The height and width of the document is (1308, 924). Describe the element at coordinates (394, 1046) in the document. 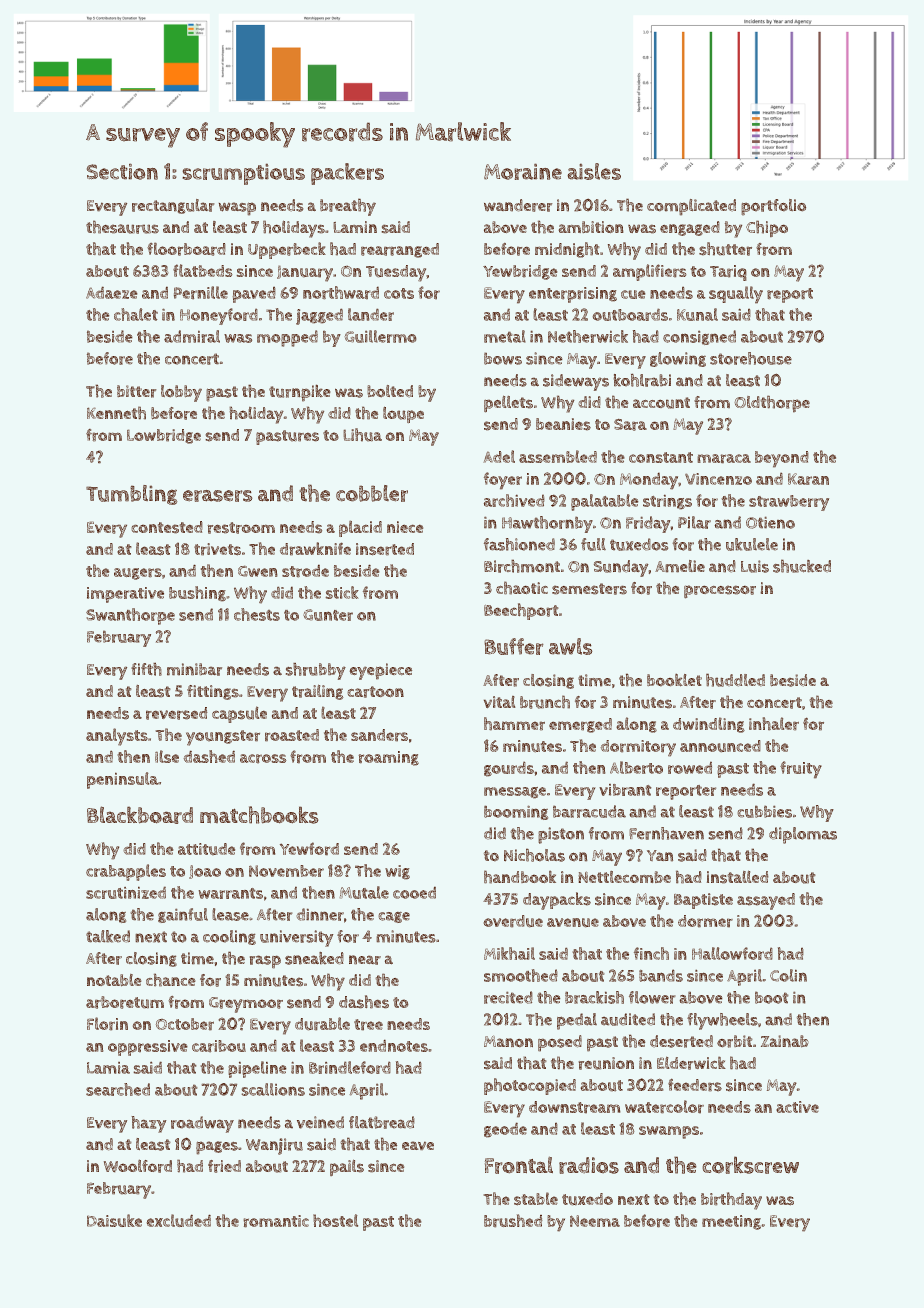

I see `endnotes` at that location.
